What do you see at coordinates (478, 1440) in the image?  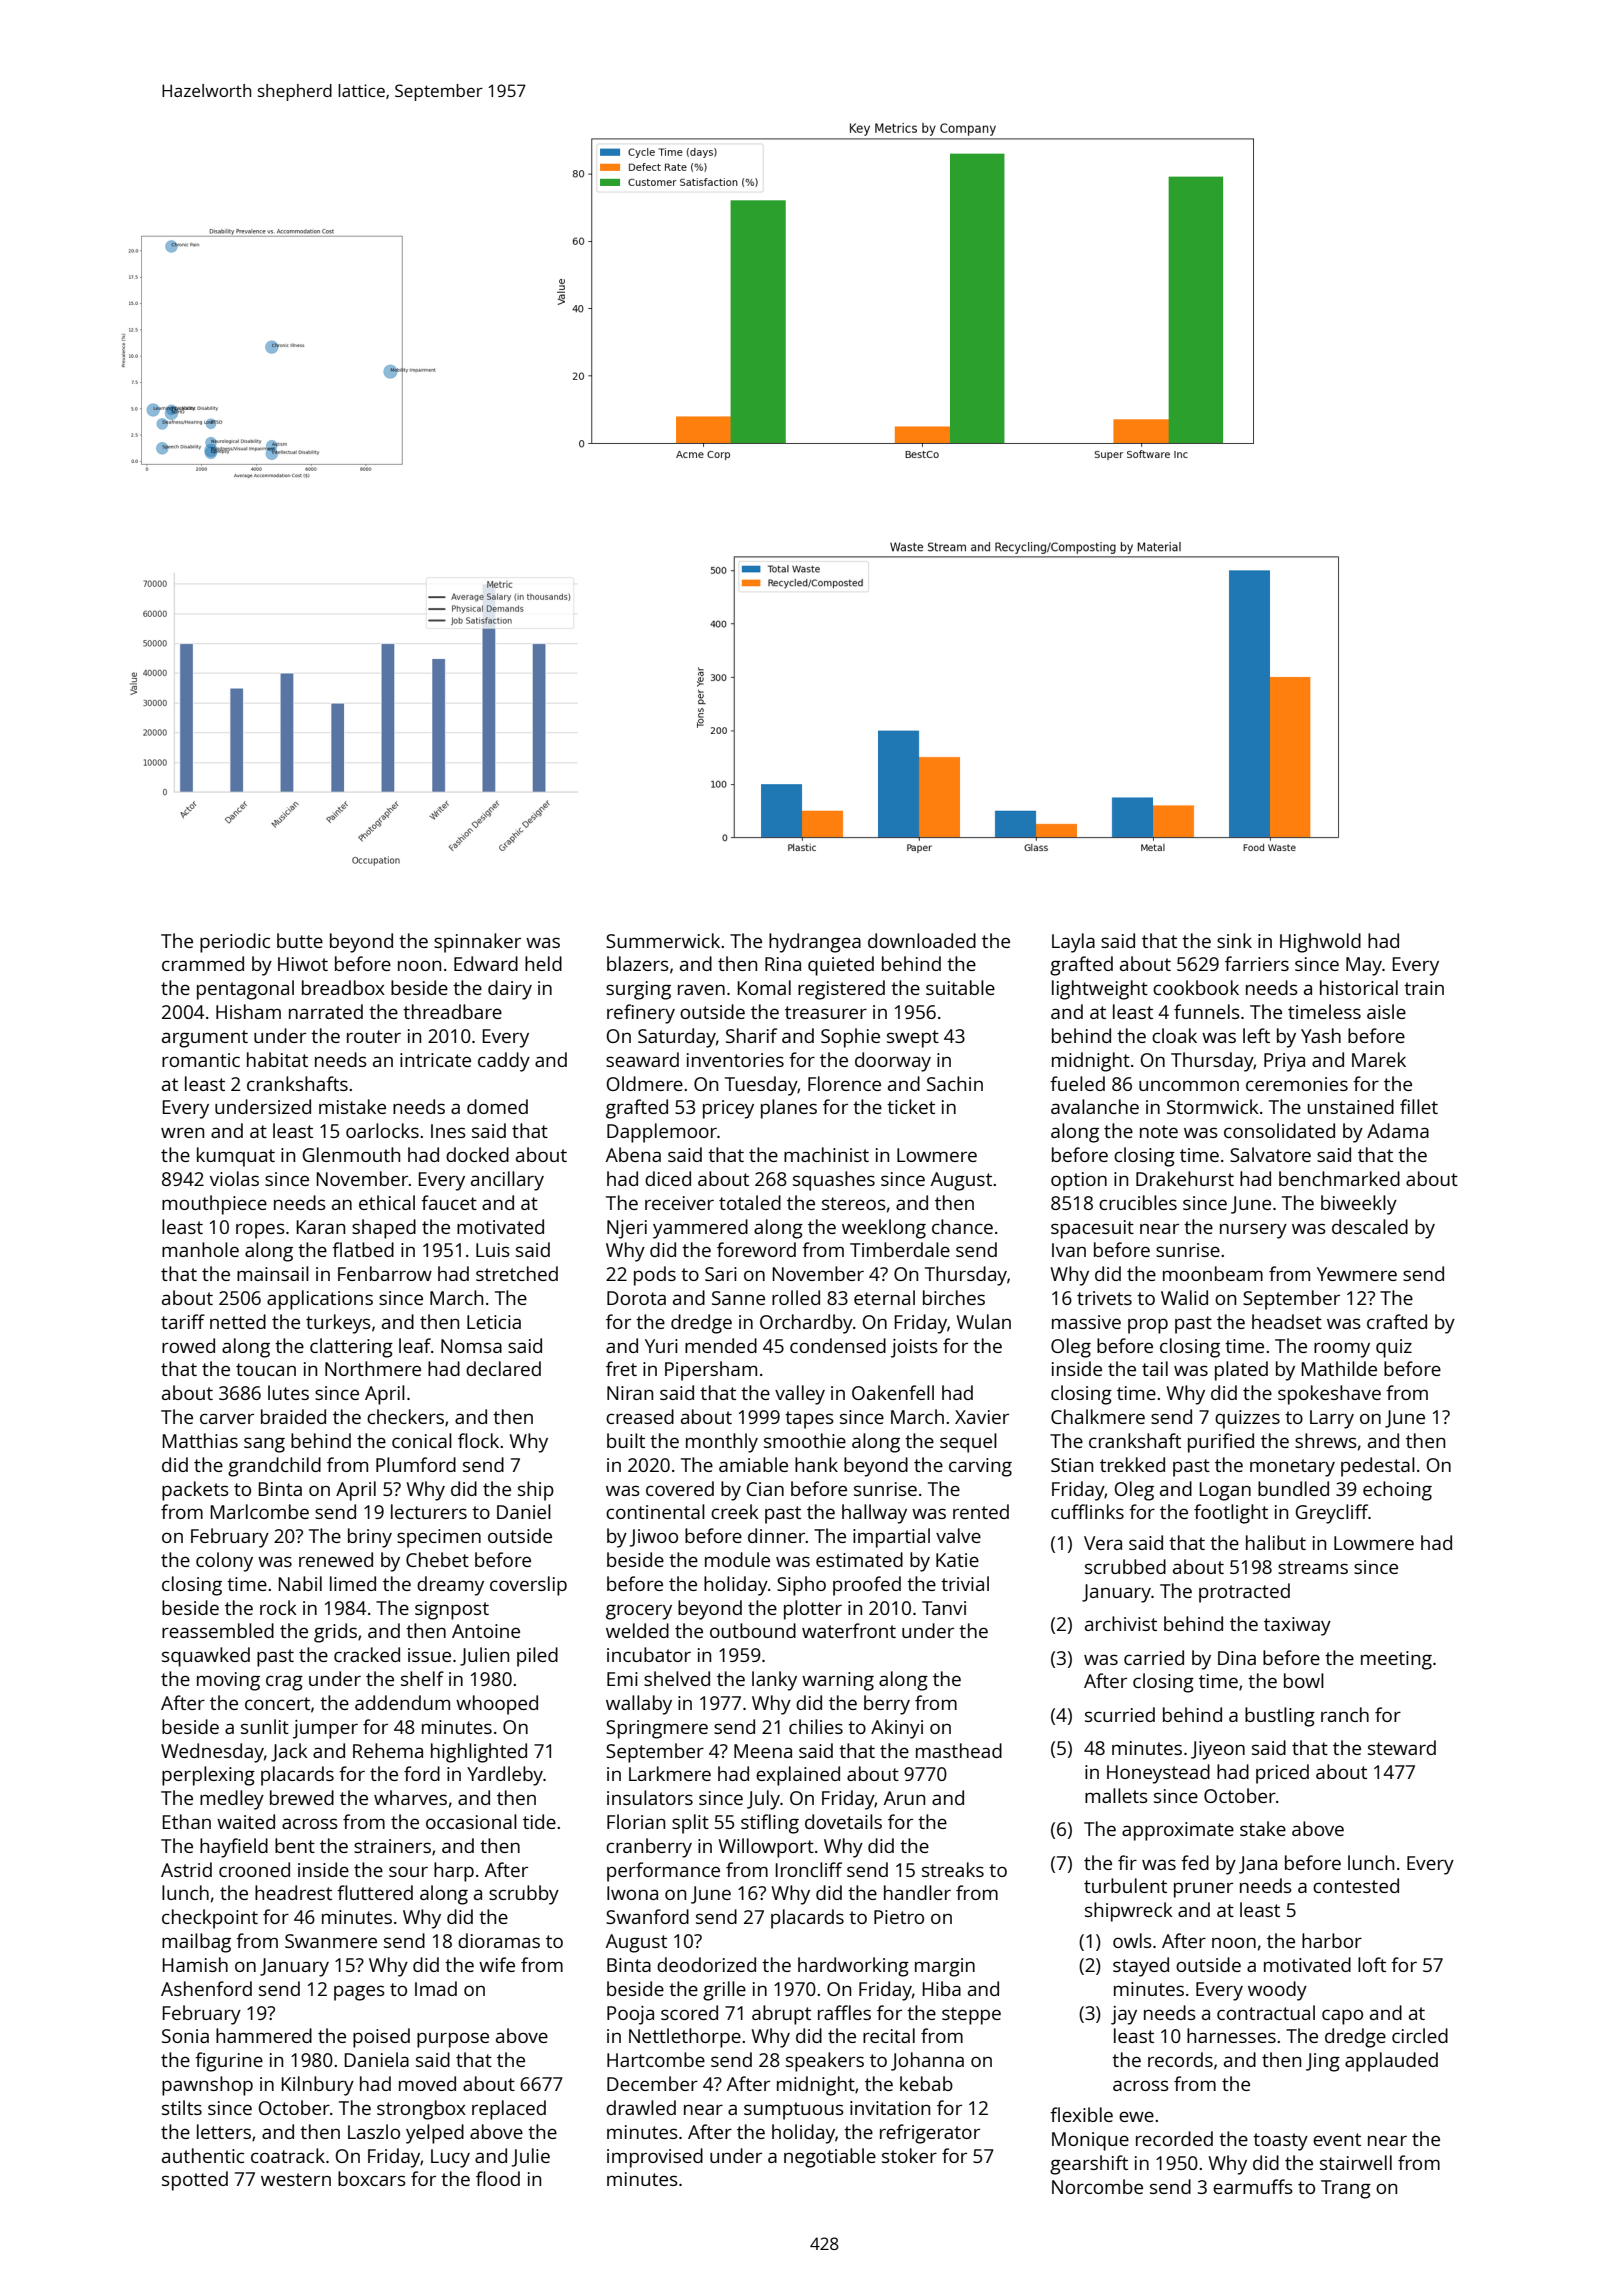 I see `flock` at bounding box center [478, 1440].
